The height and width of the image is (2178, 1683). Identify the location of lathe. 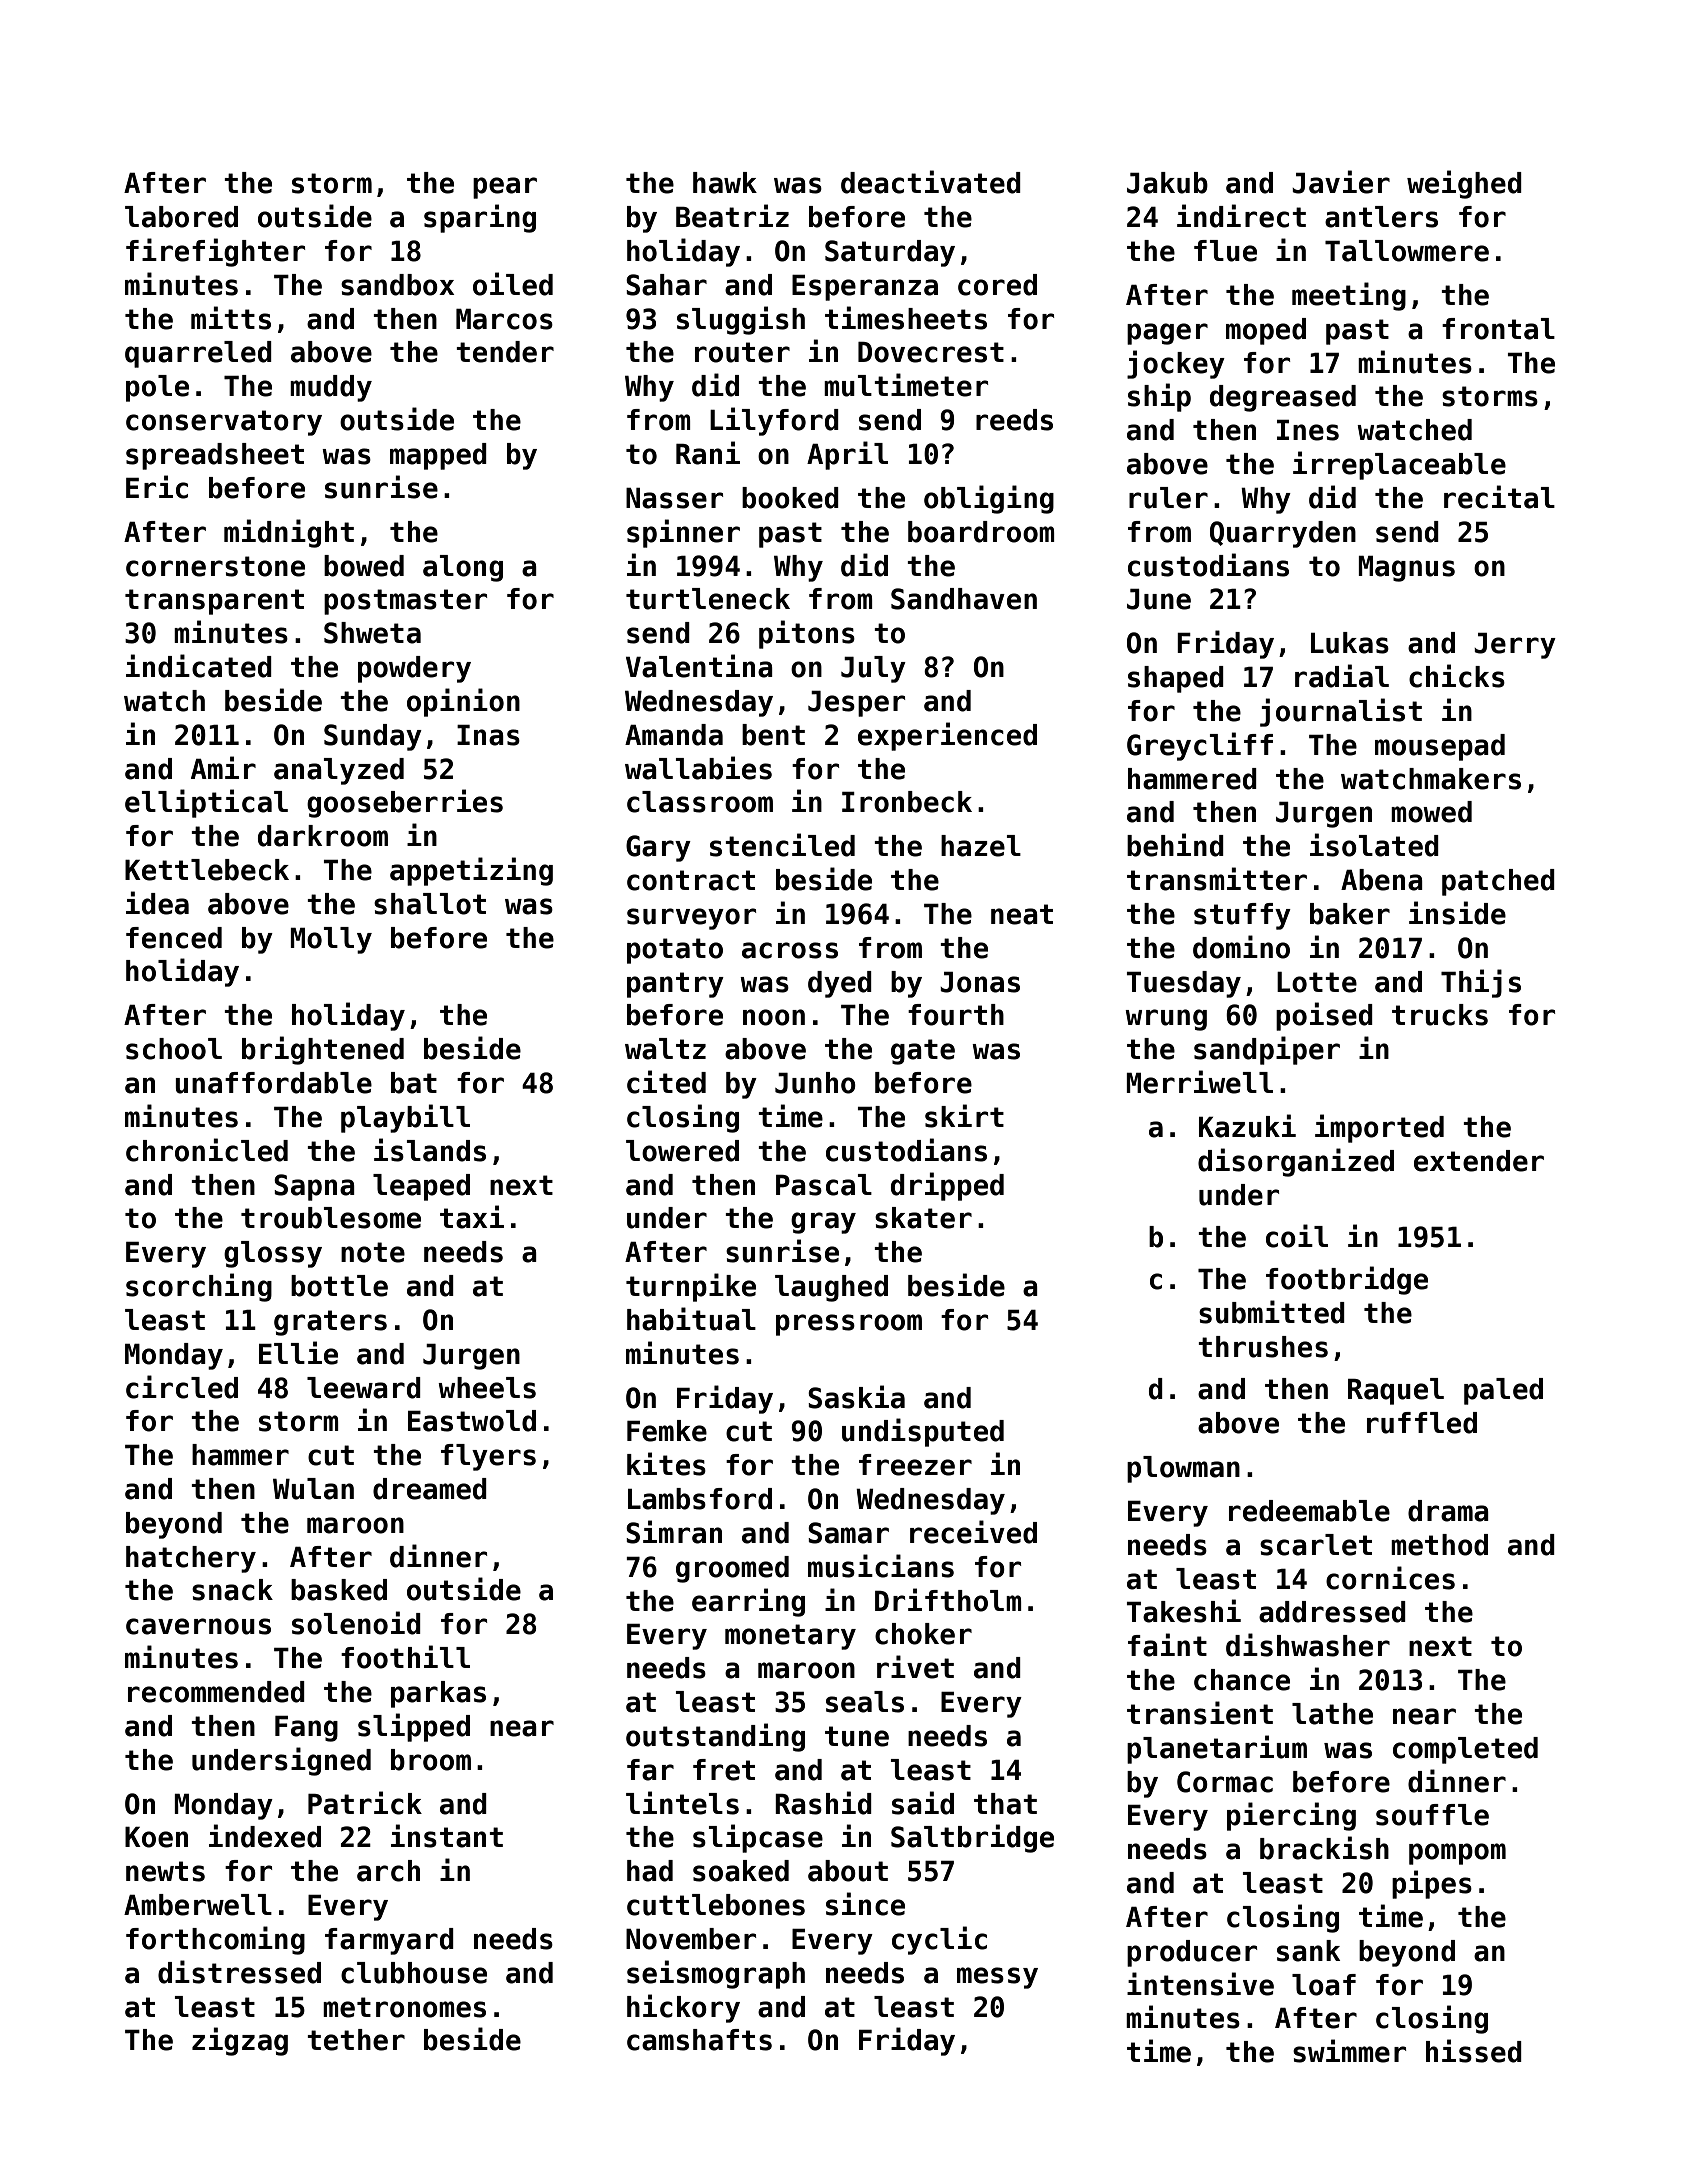
(1332, 1714).
